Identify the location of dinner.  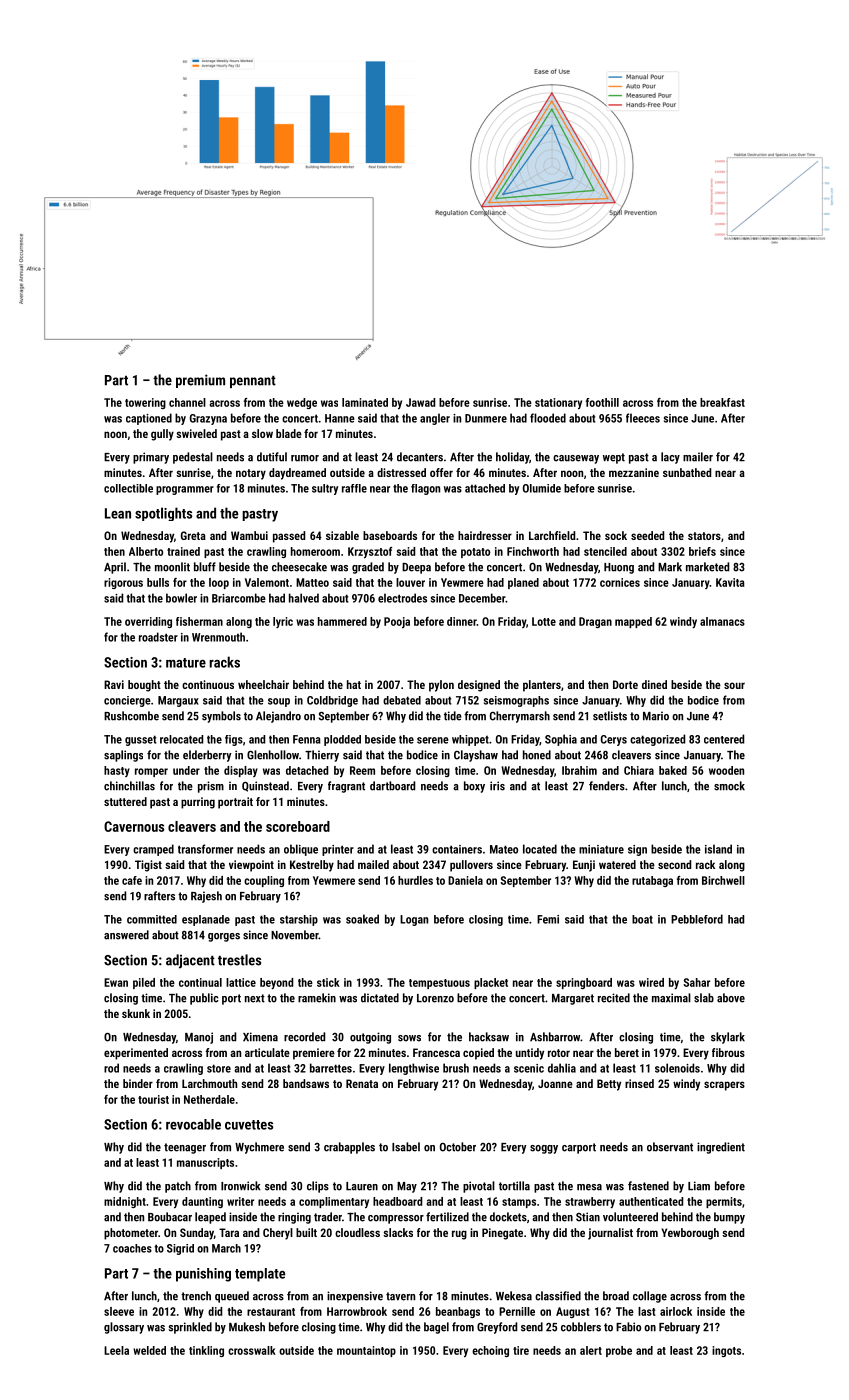
(462, 621).
